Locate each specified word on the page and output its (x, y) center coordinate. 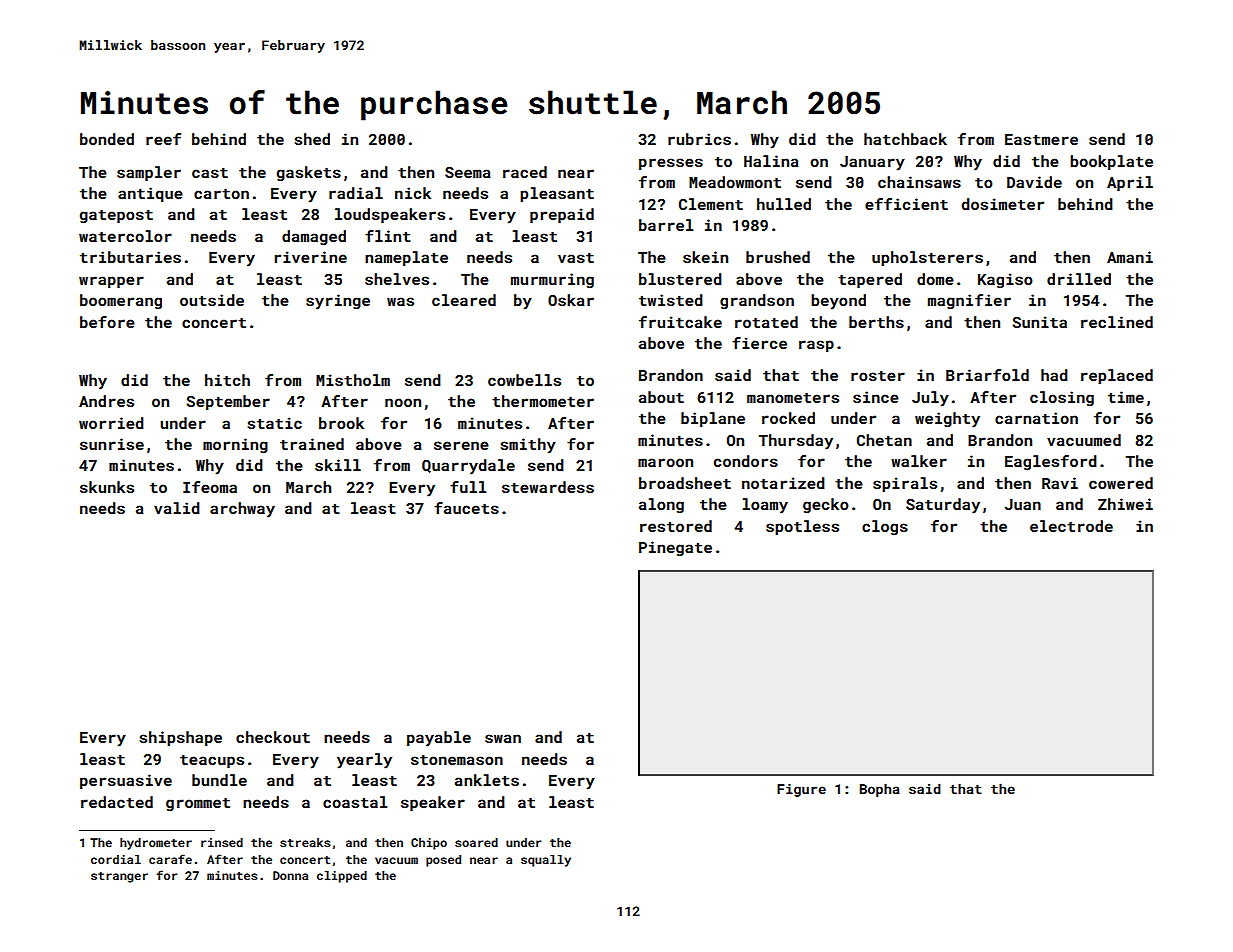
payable (439, 739)
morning (235, 445)
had (1054, 375)
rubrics (699, 139)
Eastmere (1041, 139)
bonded (107, 139)
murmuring (552, 280)
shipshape (180, 738)
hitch (227, 380)
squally (546, 861)
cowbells (524, 380)
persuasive (126, 781)
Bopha (880, 790)
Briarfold (987, 375)
